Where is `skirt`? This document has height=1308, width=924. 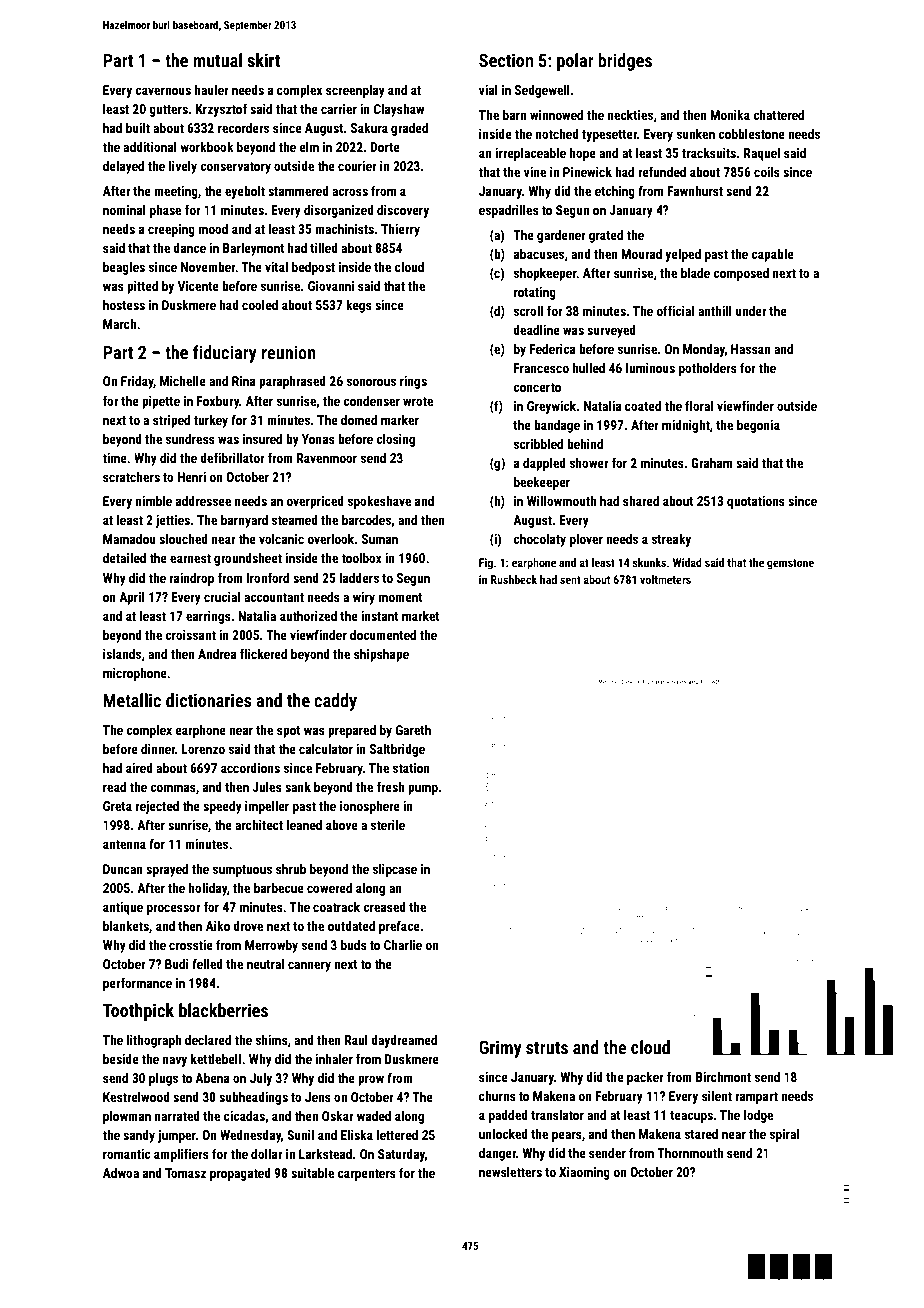
skirt is located at coordinates (264, 60).
